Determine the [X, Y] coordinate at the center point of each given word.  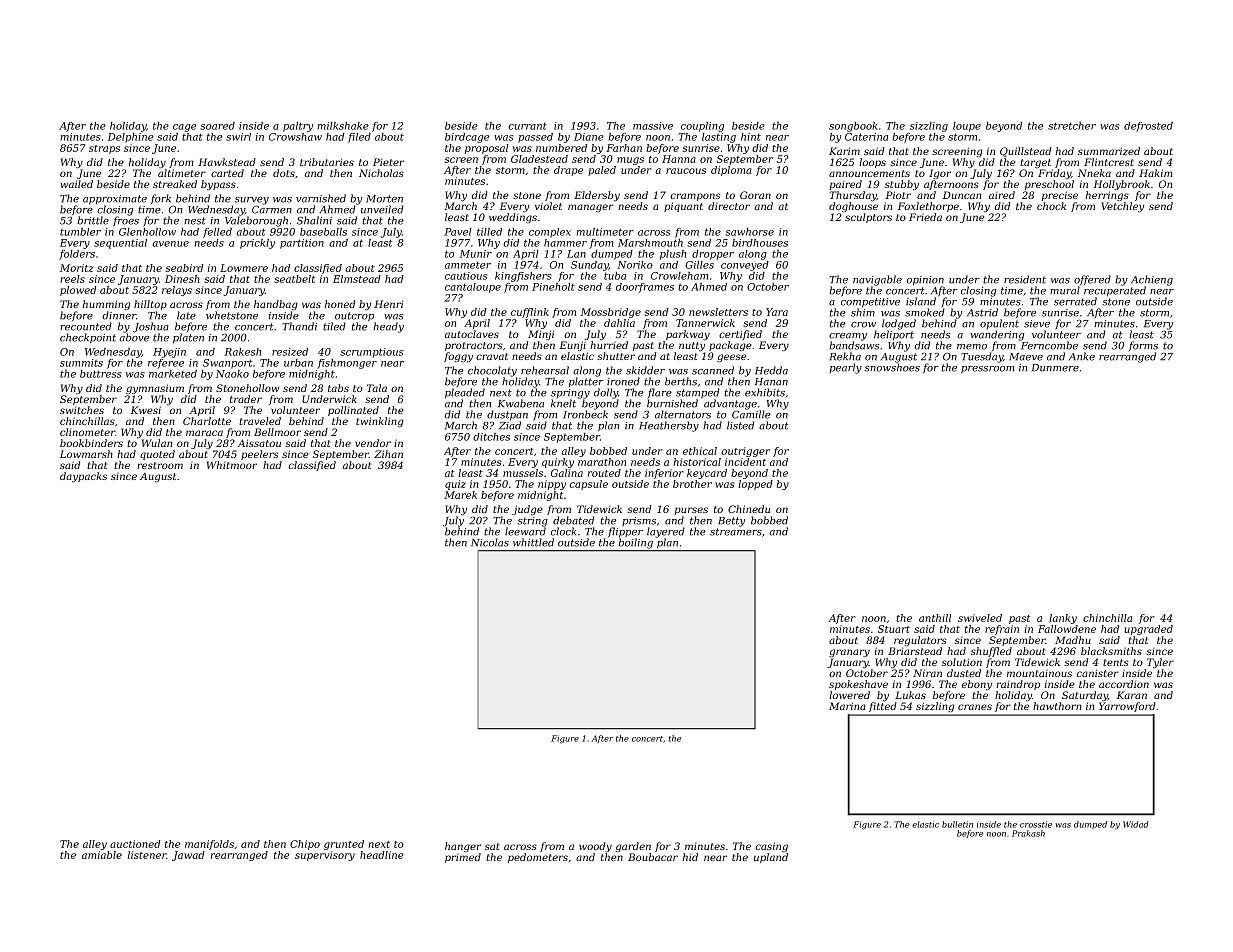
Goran [755, 195]
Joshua [151, 327]
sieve [1037, 324]
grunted [344, 845]
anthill [935, 618]
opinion [925, 281]
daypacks [83, 477]
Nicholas [381, 173]
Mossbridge [611, 313]
